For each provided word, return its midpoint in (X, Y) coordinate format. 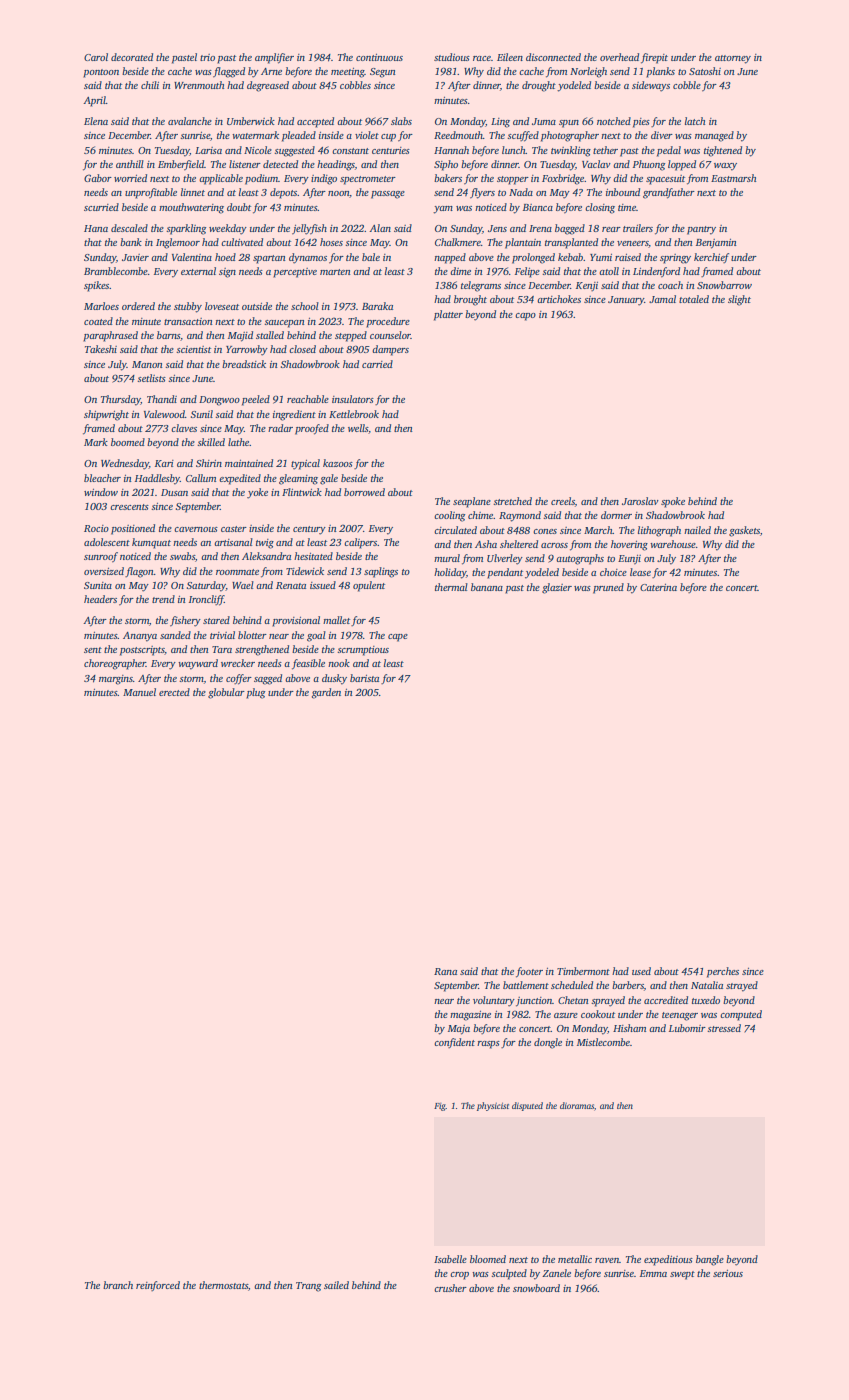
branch (118, 1285)
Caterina (658, 587)
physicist (493, 1106)
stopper (513, 180)
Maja (459, 1030)
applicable (221, 179)
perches (723, 972)
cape (398, 638)
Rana (445, 971)
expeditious (668, 1260)
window (101, 492)
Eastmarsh (734, 178)
